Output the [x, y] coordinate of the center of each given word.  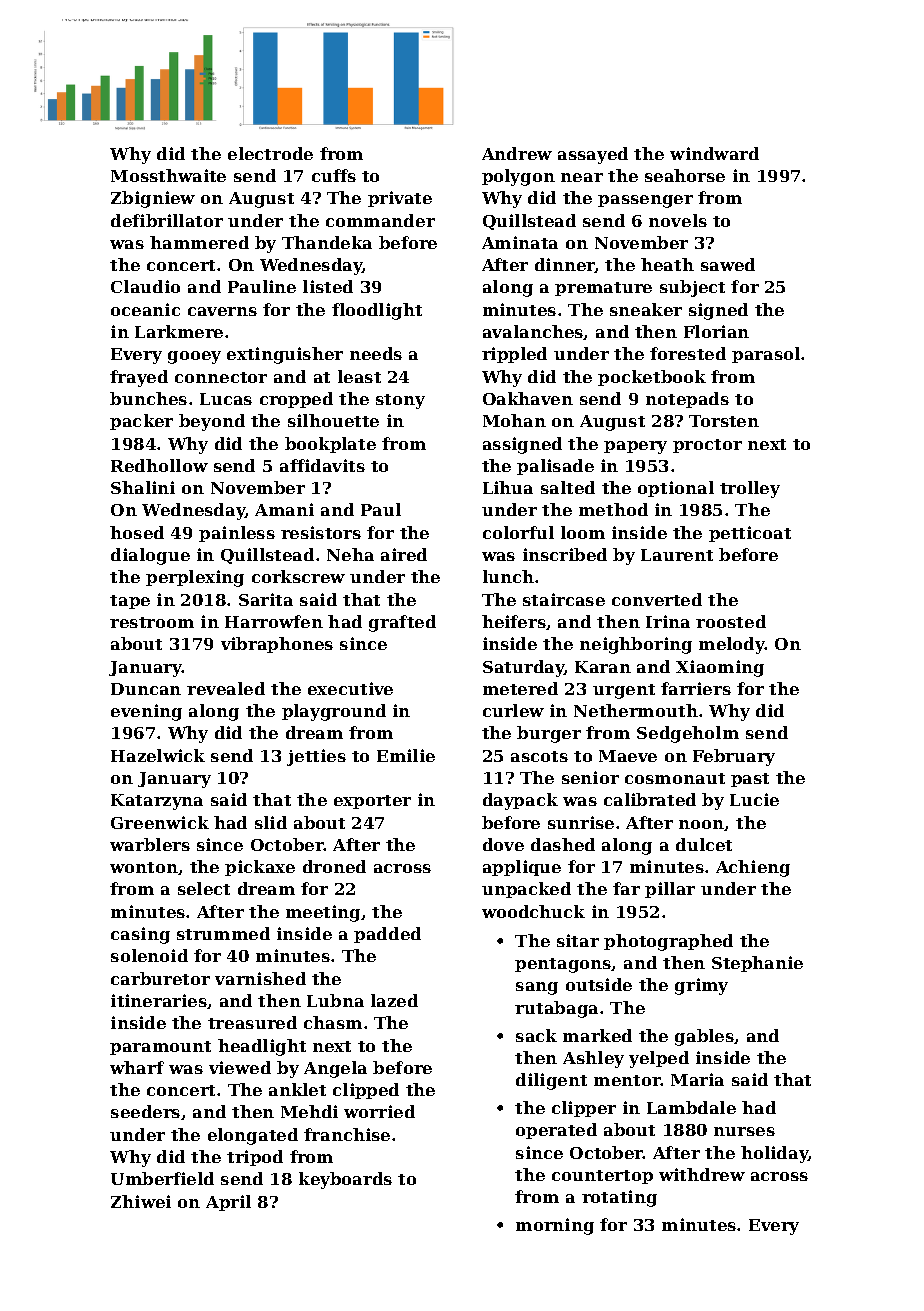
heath [667, 264]
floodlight [377, 311]
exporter [372, 802]
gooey [194, 357]
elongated [253, 1136]
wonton [144, 868]
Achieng [753, 868]
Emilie [406, 755]
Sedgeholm [688, 734]
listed [328, 286]
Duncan [146, 689]
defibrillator [167, 220]
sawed [728, 264]
